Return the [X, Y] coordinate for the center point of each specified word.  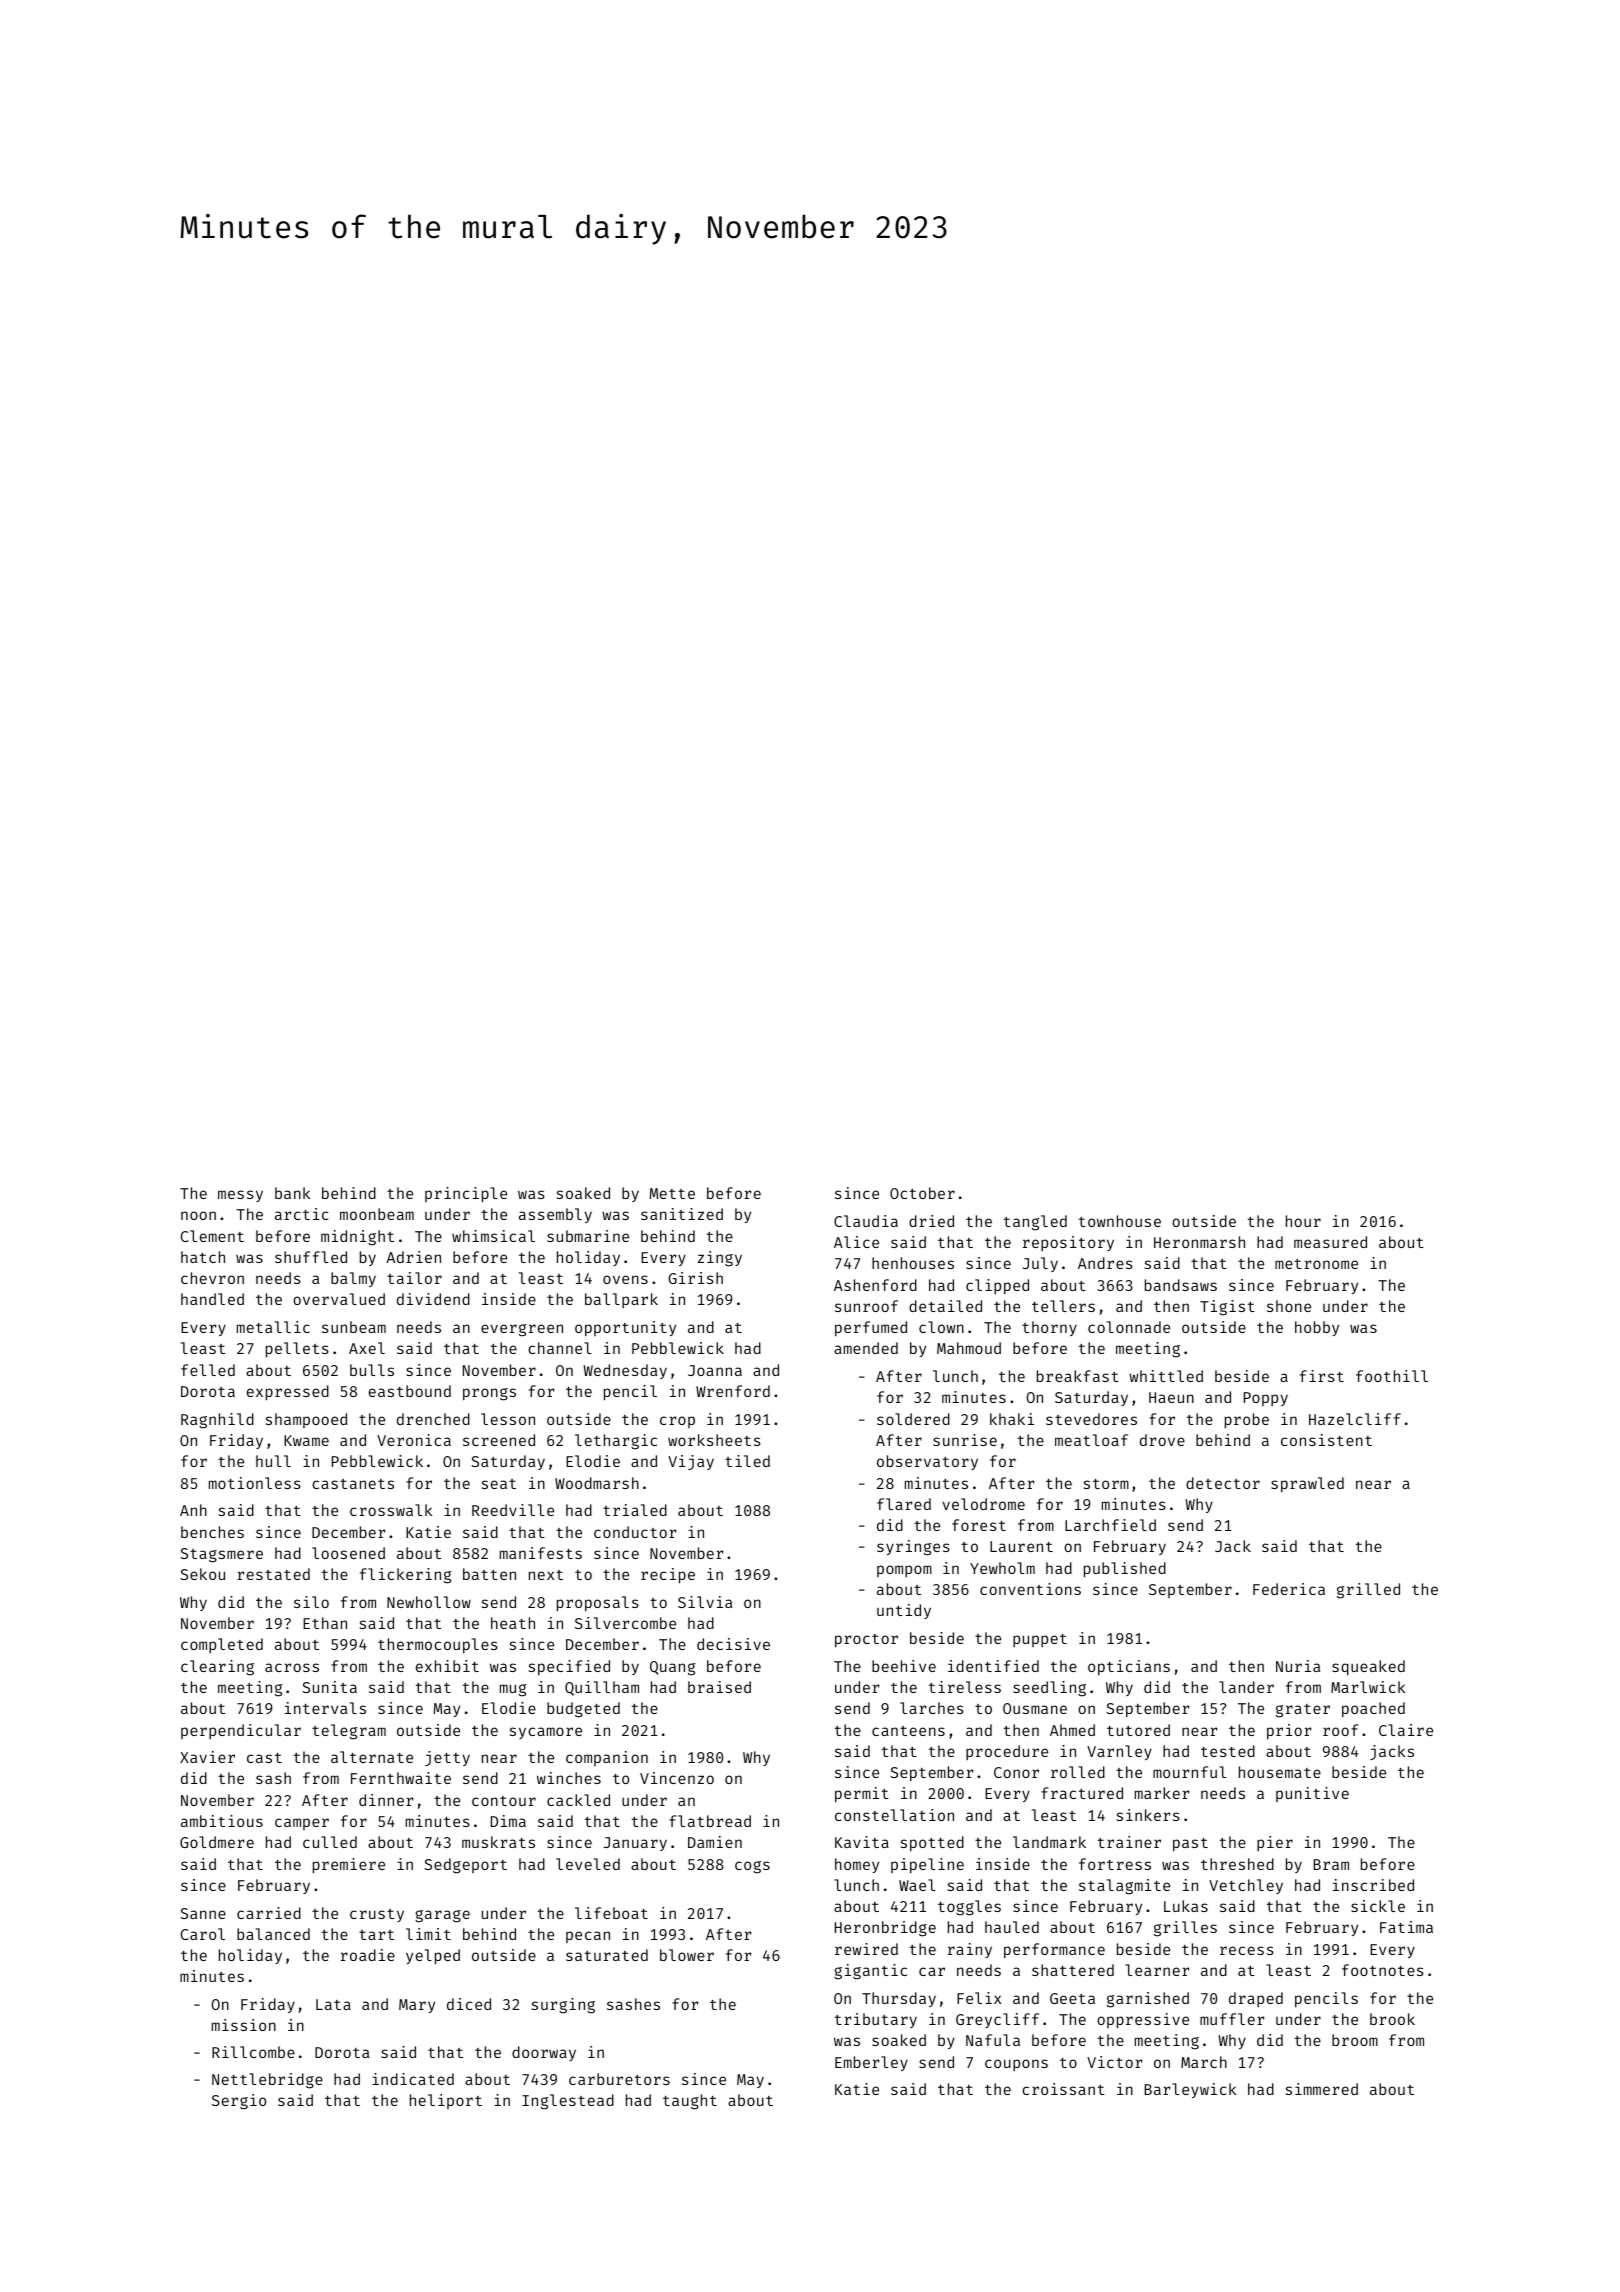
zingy [720, 1259]
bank [292, 1193]
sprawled [1307, 1484]
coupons [1016, 2065]
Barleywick [1190, 2090]
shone [1289, 1306]
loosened [348, 1553]
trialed [635, 1510]
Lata [333, 2004]
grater [1303, 1711]
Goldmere [217, 1842]
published [1125, 1569]
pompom [904, 1571]
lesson [508, 1419]
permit [862, 1794]
